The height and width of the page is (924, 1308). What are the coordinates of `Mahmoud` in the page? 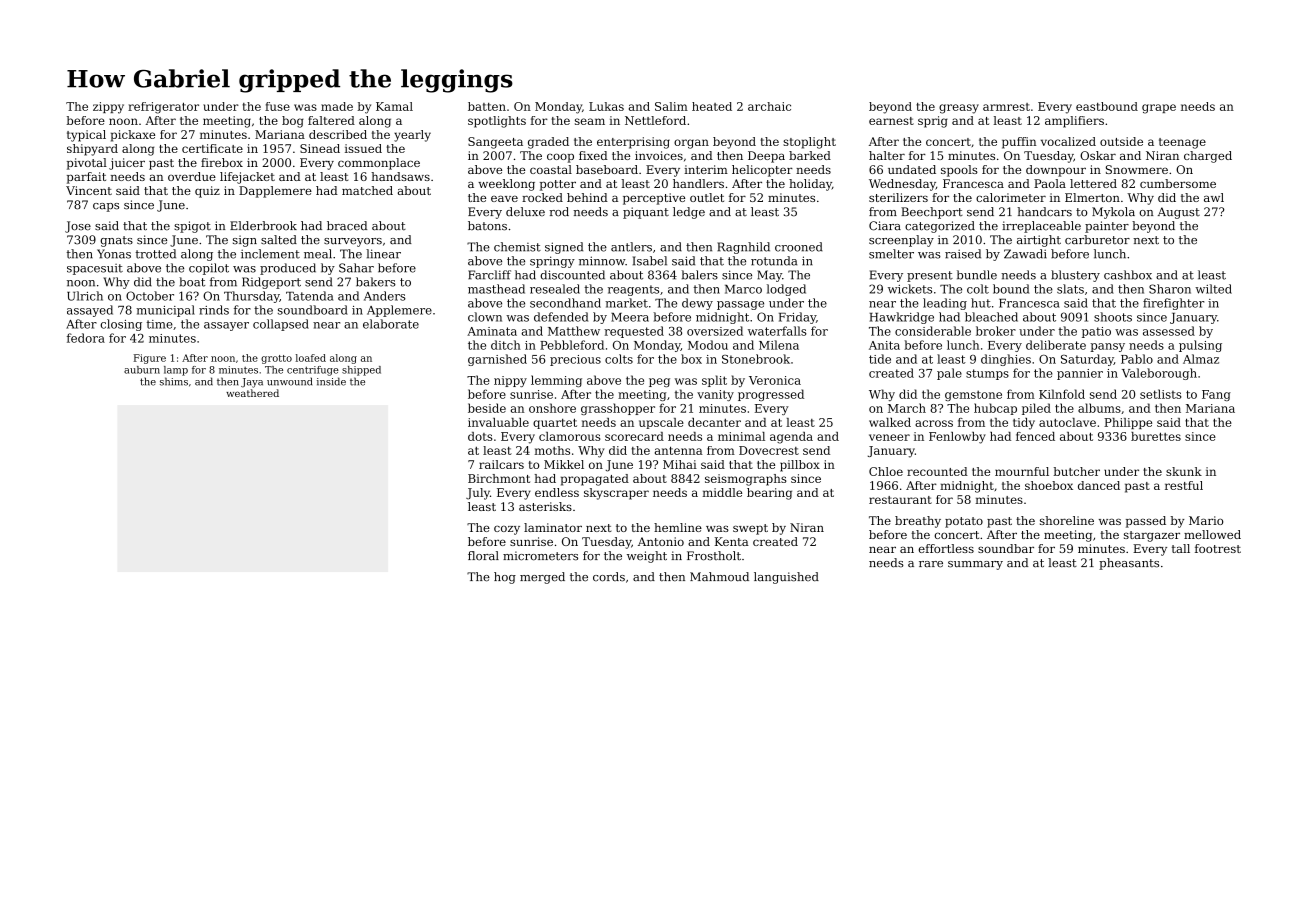 It's located at (719, 577).
